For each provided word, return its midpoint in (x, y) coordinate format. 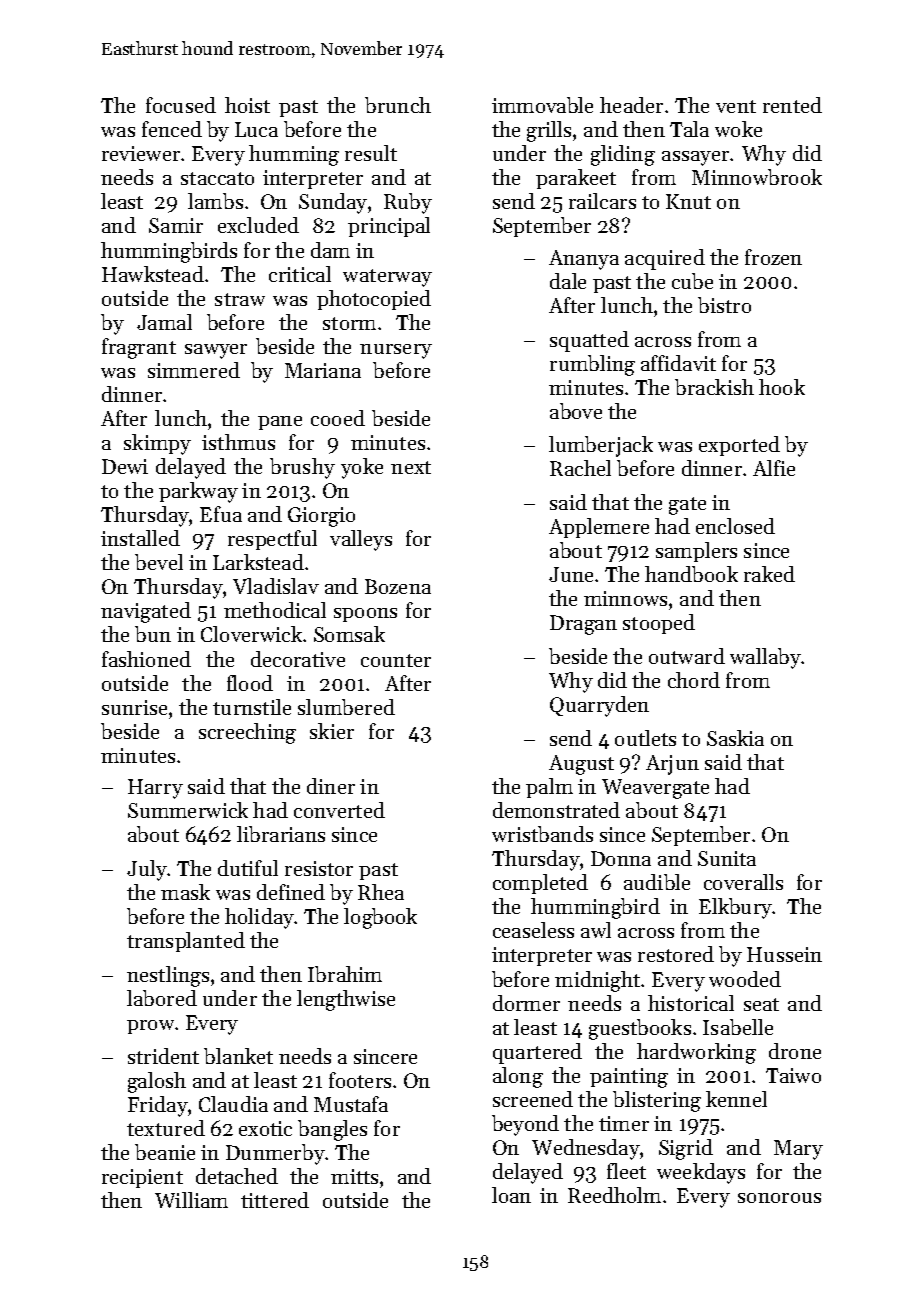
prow (150, 1027)
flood (250, 683)
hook (782, 387)
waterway (387, 278)
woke (738, 129)
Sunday (333, 203)
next (411, 467)
